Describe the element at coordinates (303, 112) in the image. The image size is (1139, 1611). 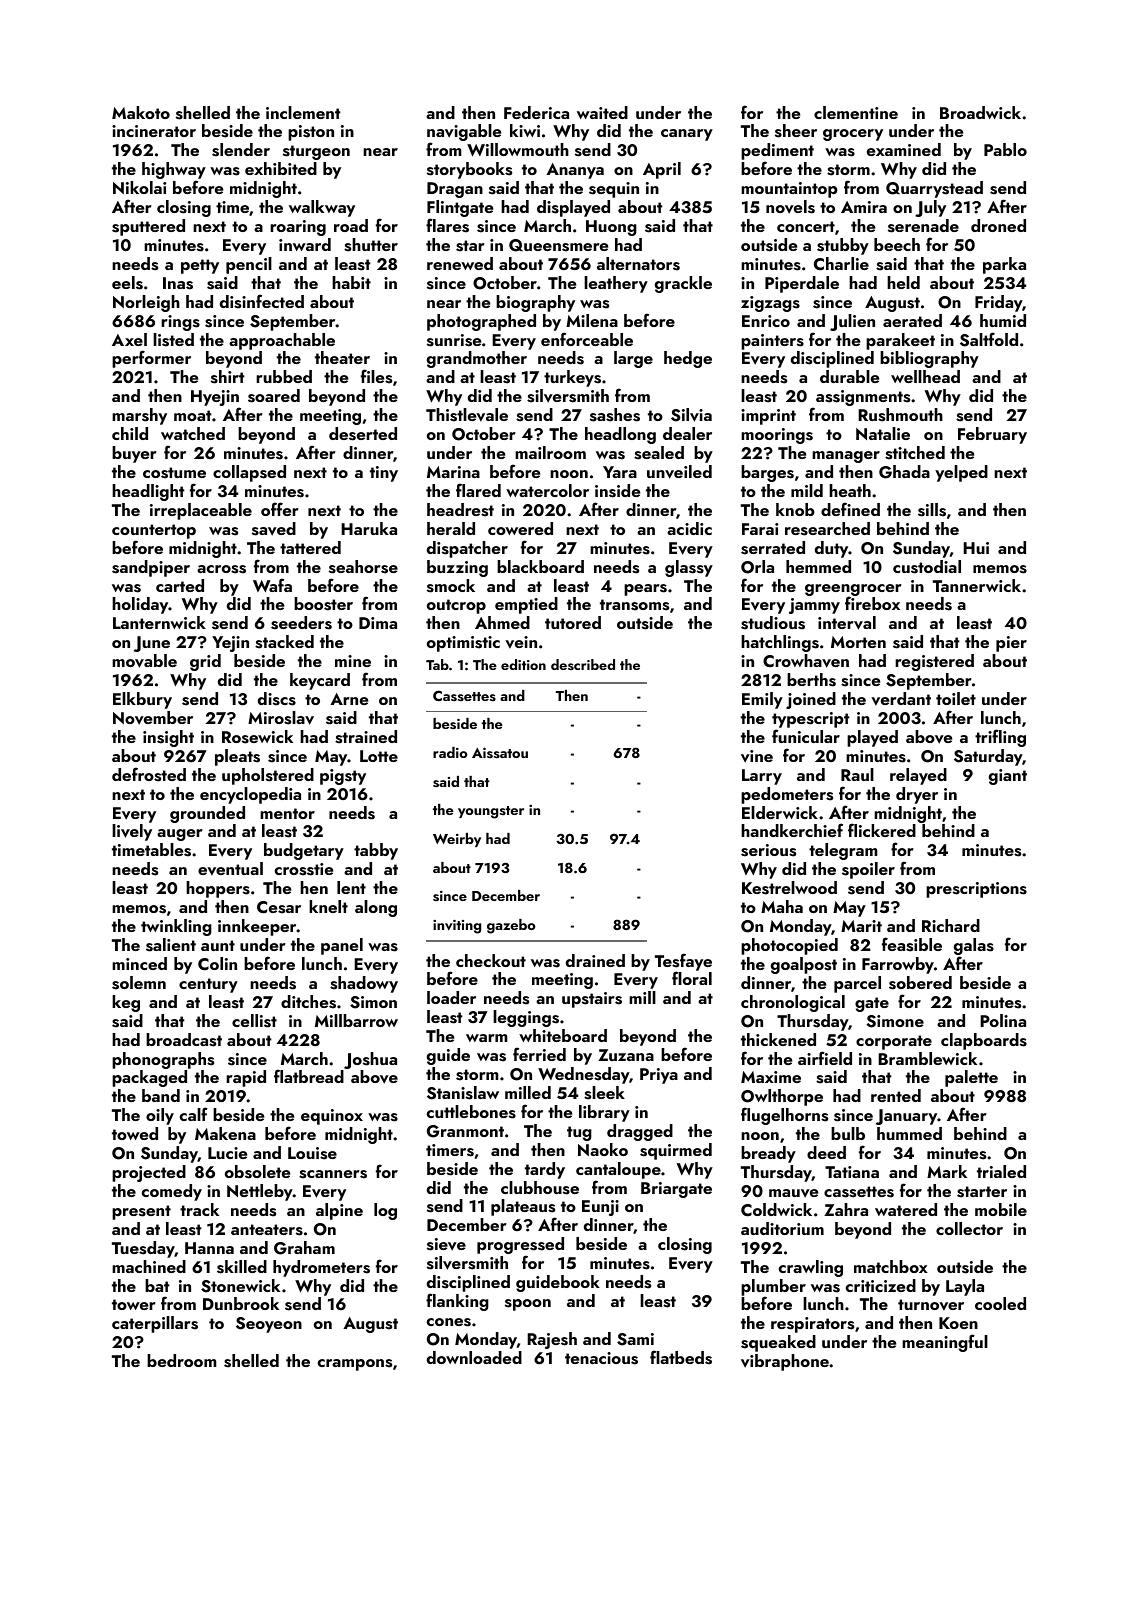
I see `inclement` at that location.
